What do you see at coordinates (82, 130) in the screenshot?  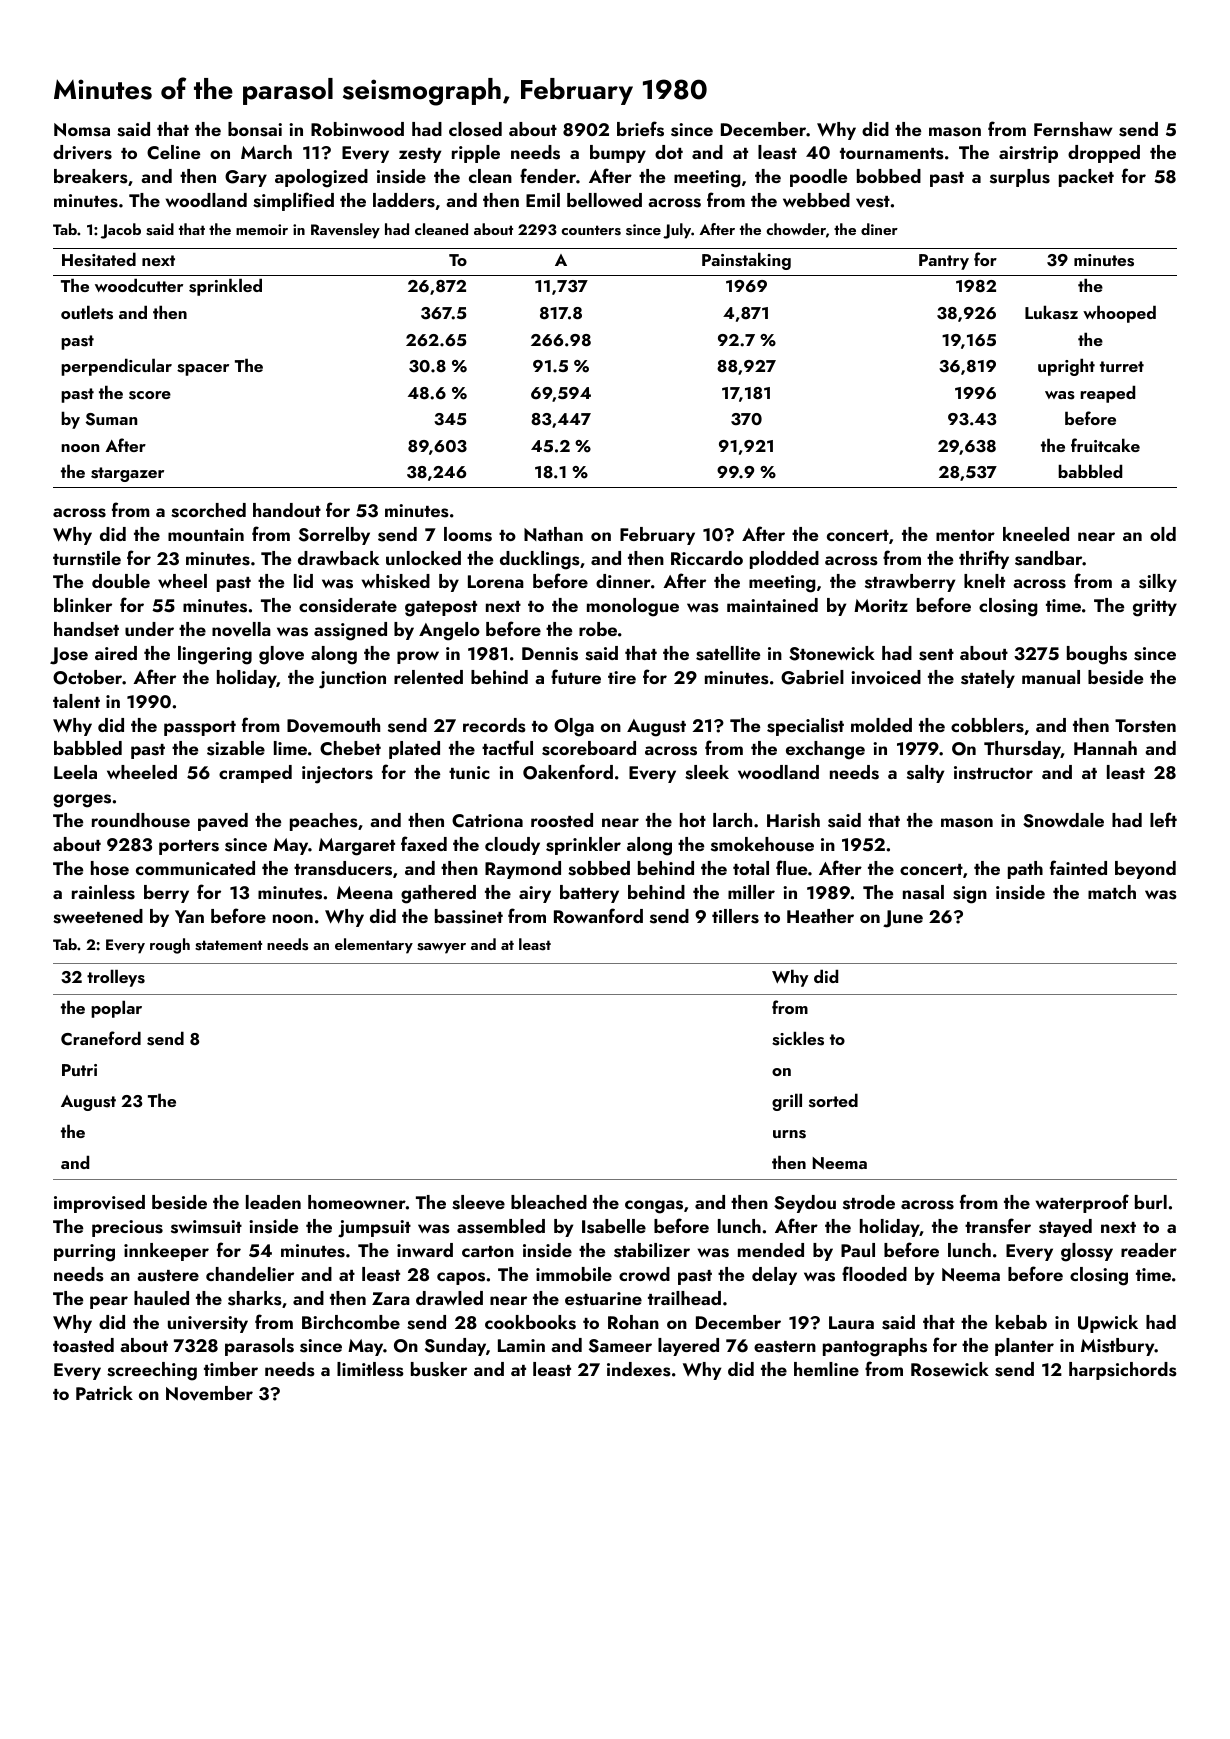 I see `Nomsa` at bounding box center [82, 130].
